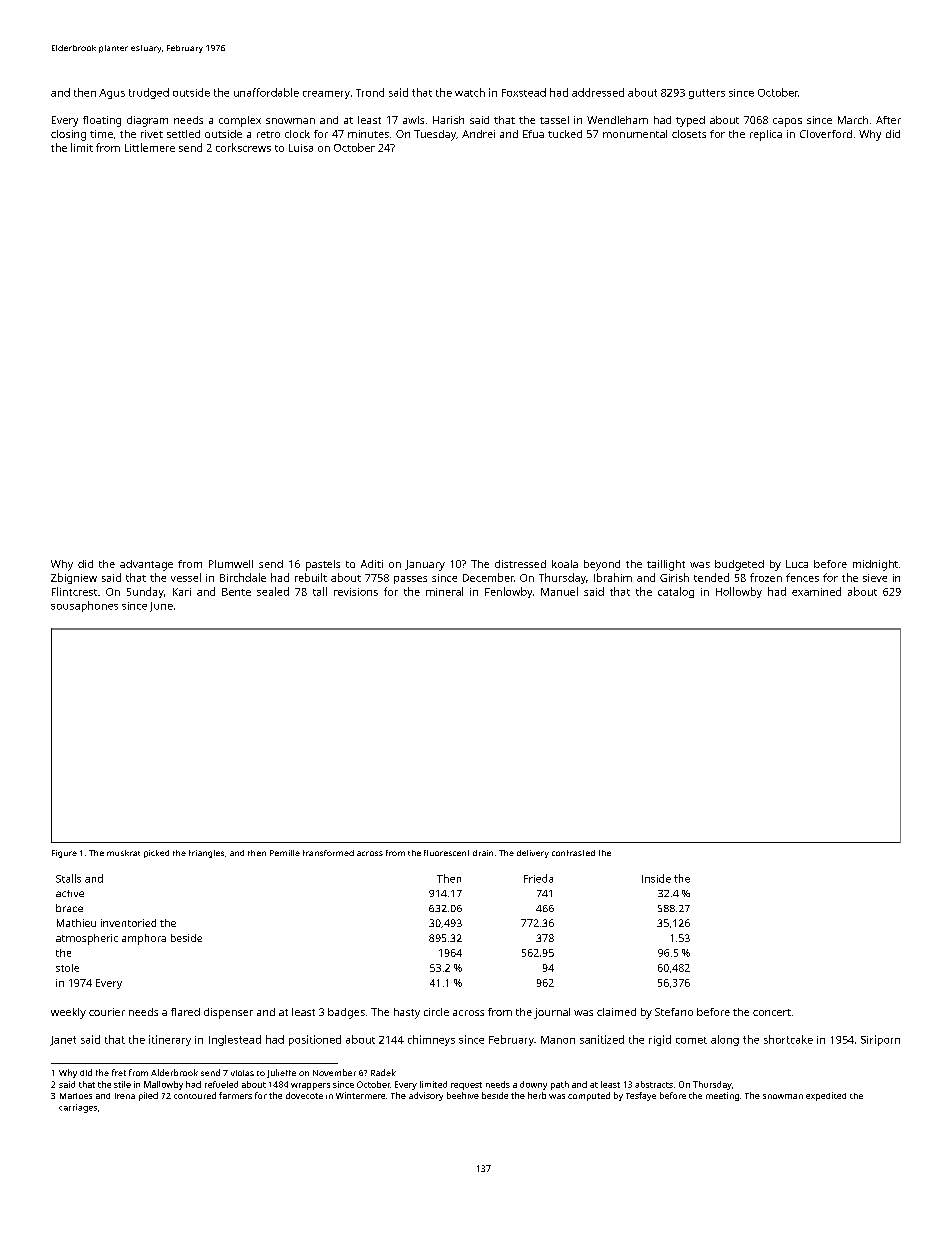  What do you see at coordinates (328, 853) in the screenshot?
I see `transformed` at bounding box center [328, 853].
